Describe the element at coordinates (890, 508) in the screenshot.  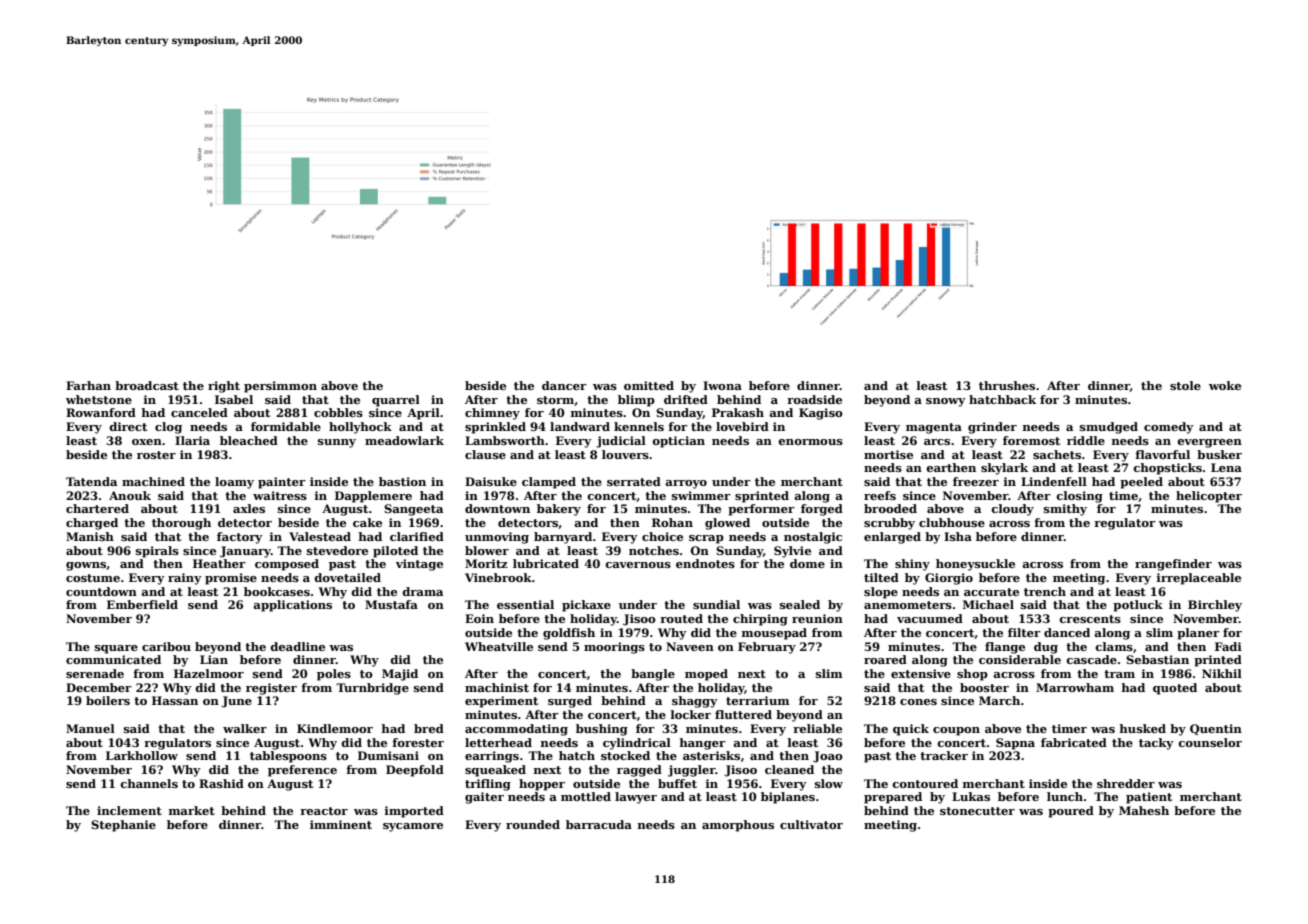
I see `brooded` at that location.
